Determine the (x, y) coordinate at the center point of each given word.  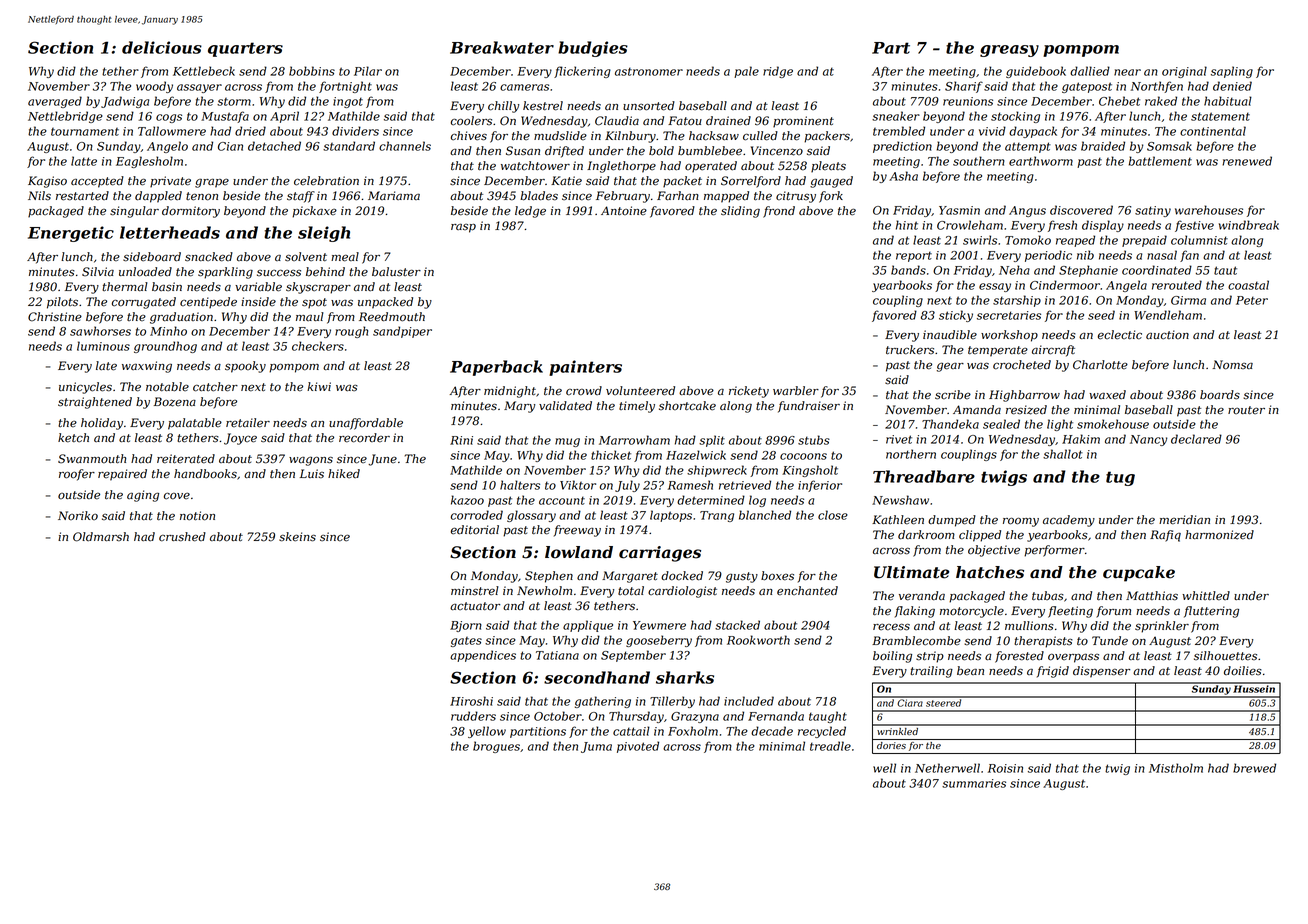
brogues (496, 747)
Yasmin (959, 210)
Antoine (624, 211)
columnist (1199, 240)
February (623, 197)
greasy (1009, 51)
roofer (77, 475)
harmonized (1219, 535)
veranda (922, 596)
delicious (162, 47)
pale (746, 72)
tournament (85, 132)
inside (258, 302)
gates (466, 642)
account (562, 500)
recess (891, 627)
